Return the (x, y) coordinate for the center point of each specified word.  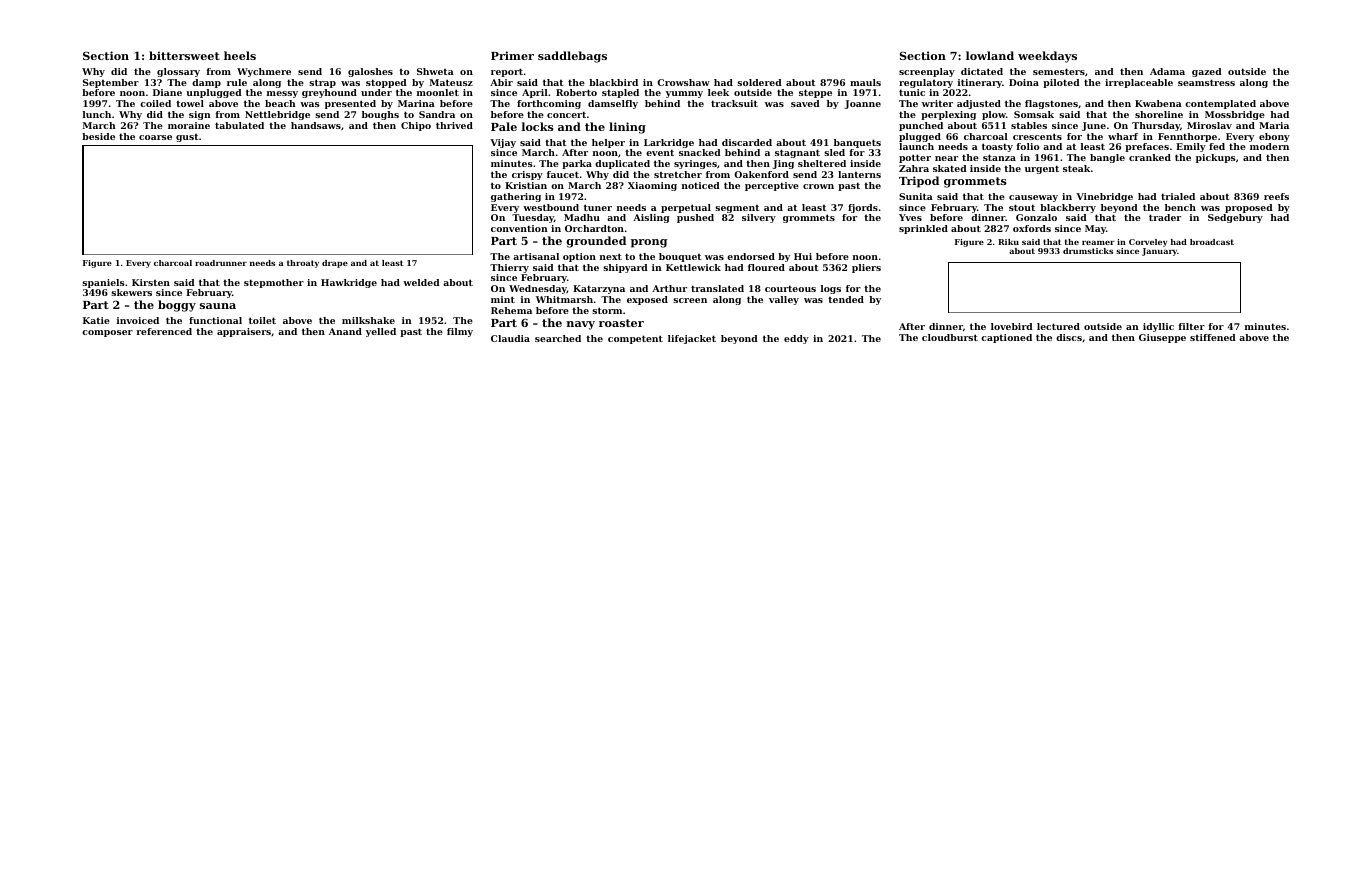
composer (107, 333)
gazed (1207, 72)
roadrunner (221, 263)
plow (994, 115)
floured (766, 267)
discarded (747, 142)
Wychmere (264, 72)
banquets (857, 143)
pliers (866, 268)
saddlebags (572, 57)
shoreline (1159, 114)
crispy (527, 175)
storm (607, 310)
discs (1069, 337)
